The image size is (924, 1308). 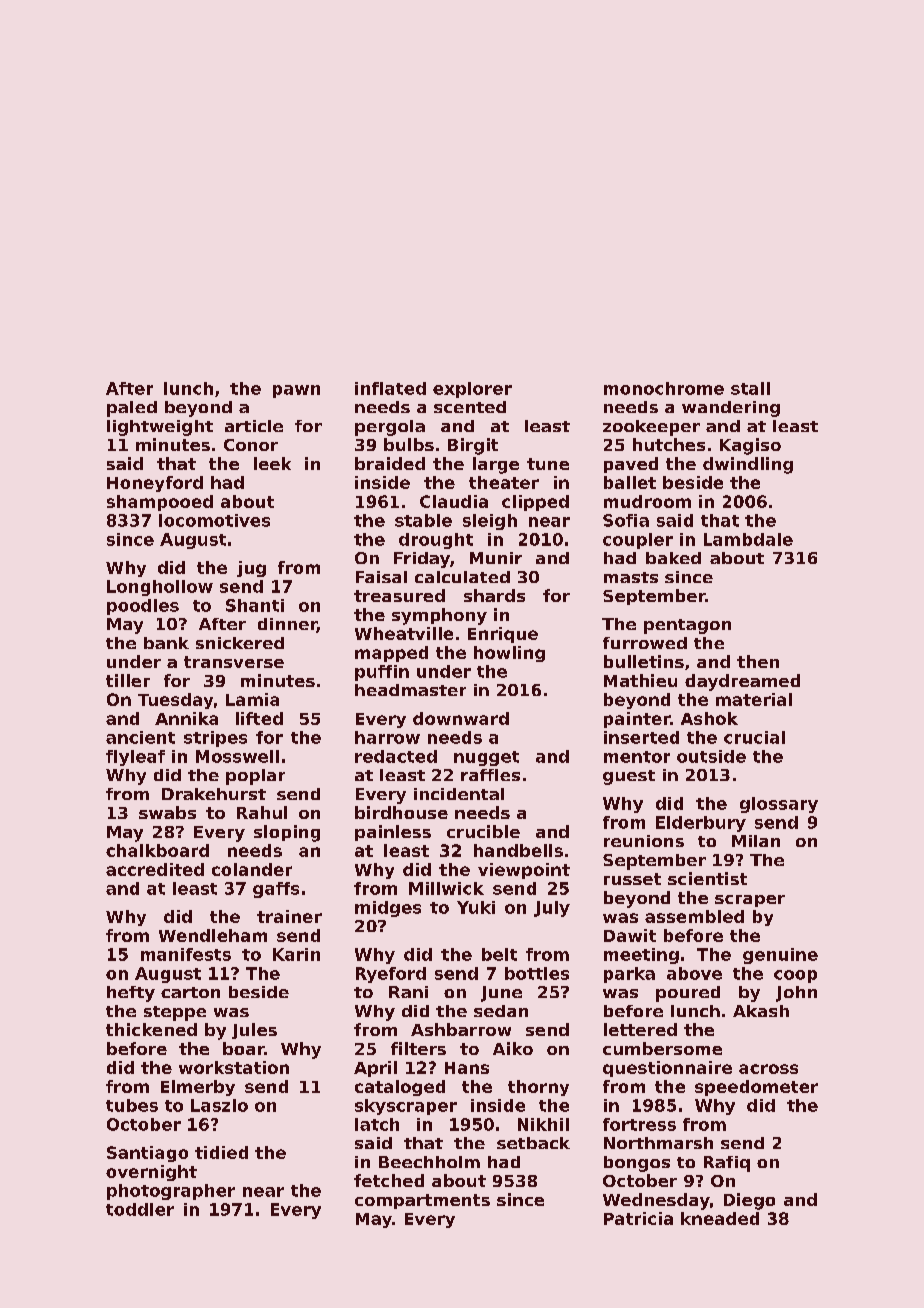 I want to click on toddler, so click(x=140, y=1209).
